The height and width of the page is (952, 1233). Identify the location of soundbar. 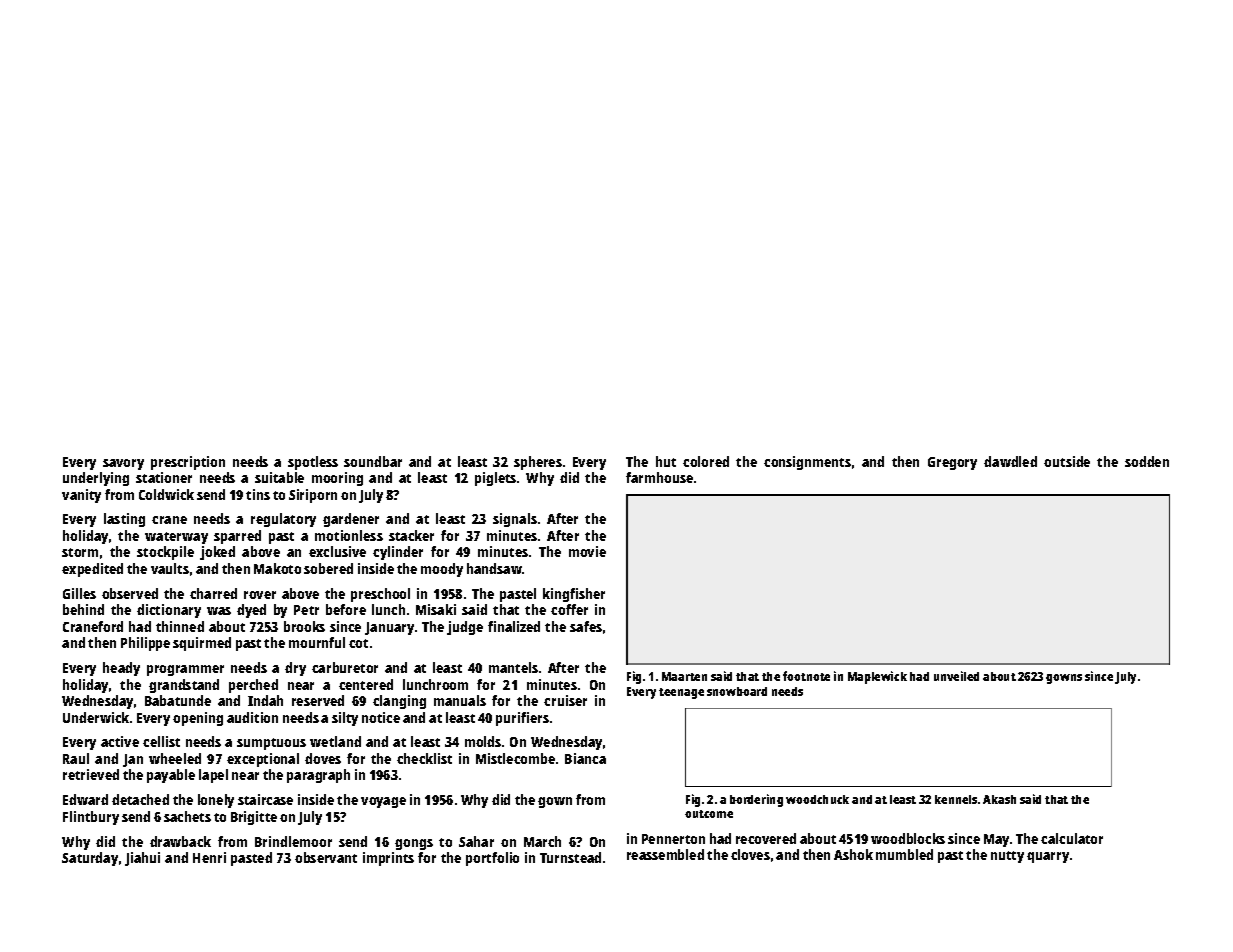
(373, 461).
